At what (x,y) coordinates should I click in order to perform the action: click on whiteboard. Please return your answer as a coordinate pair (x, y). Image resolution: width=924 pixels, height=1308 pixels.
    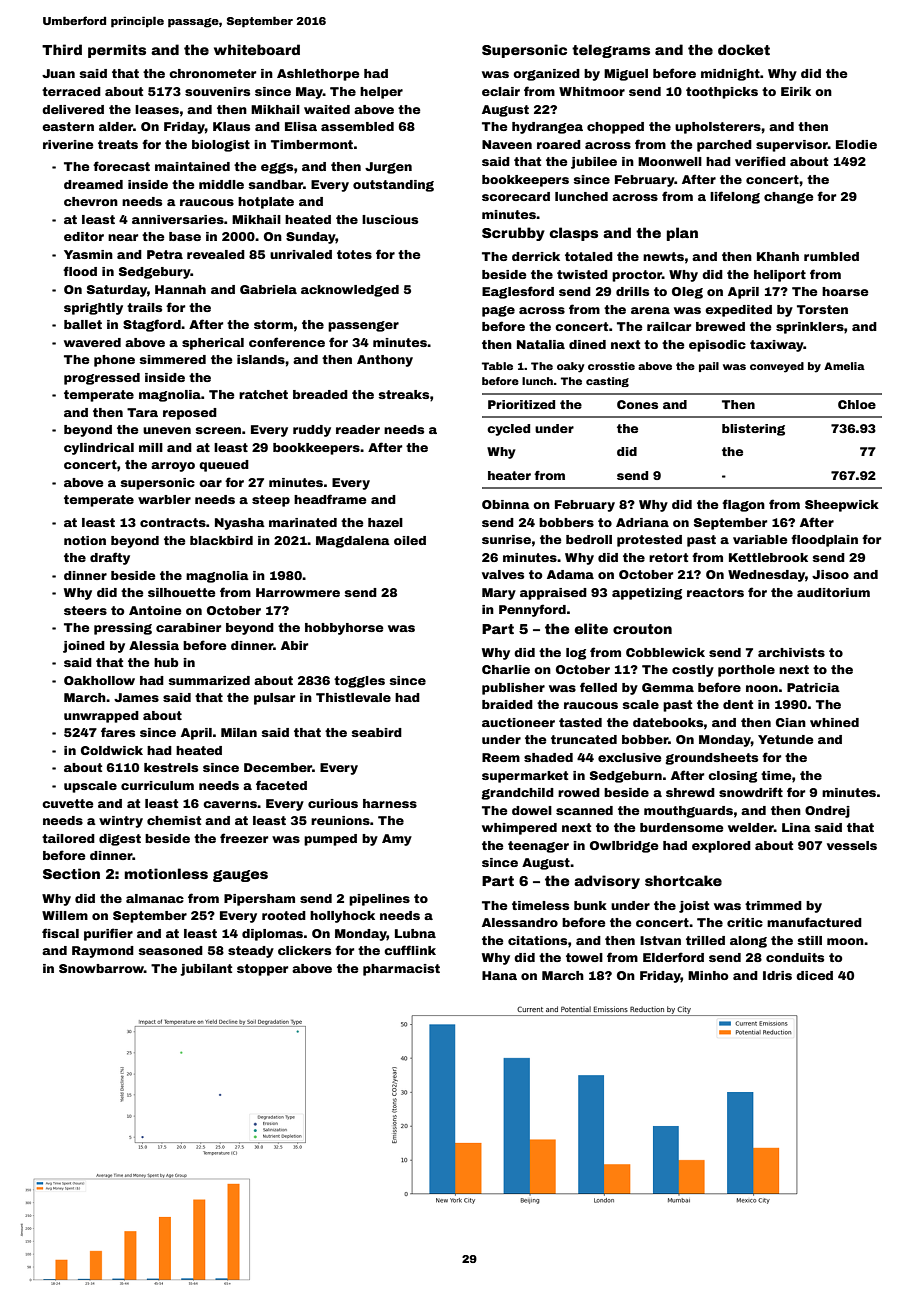
    Looking at the image, I should click on (257, 49).
